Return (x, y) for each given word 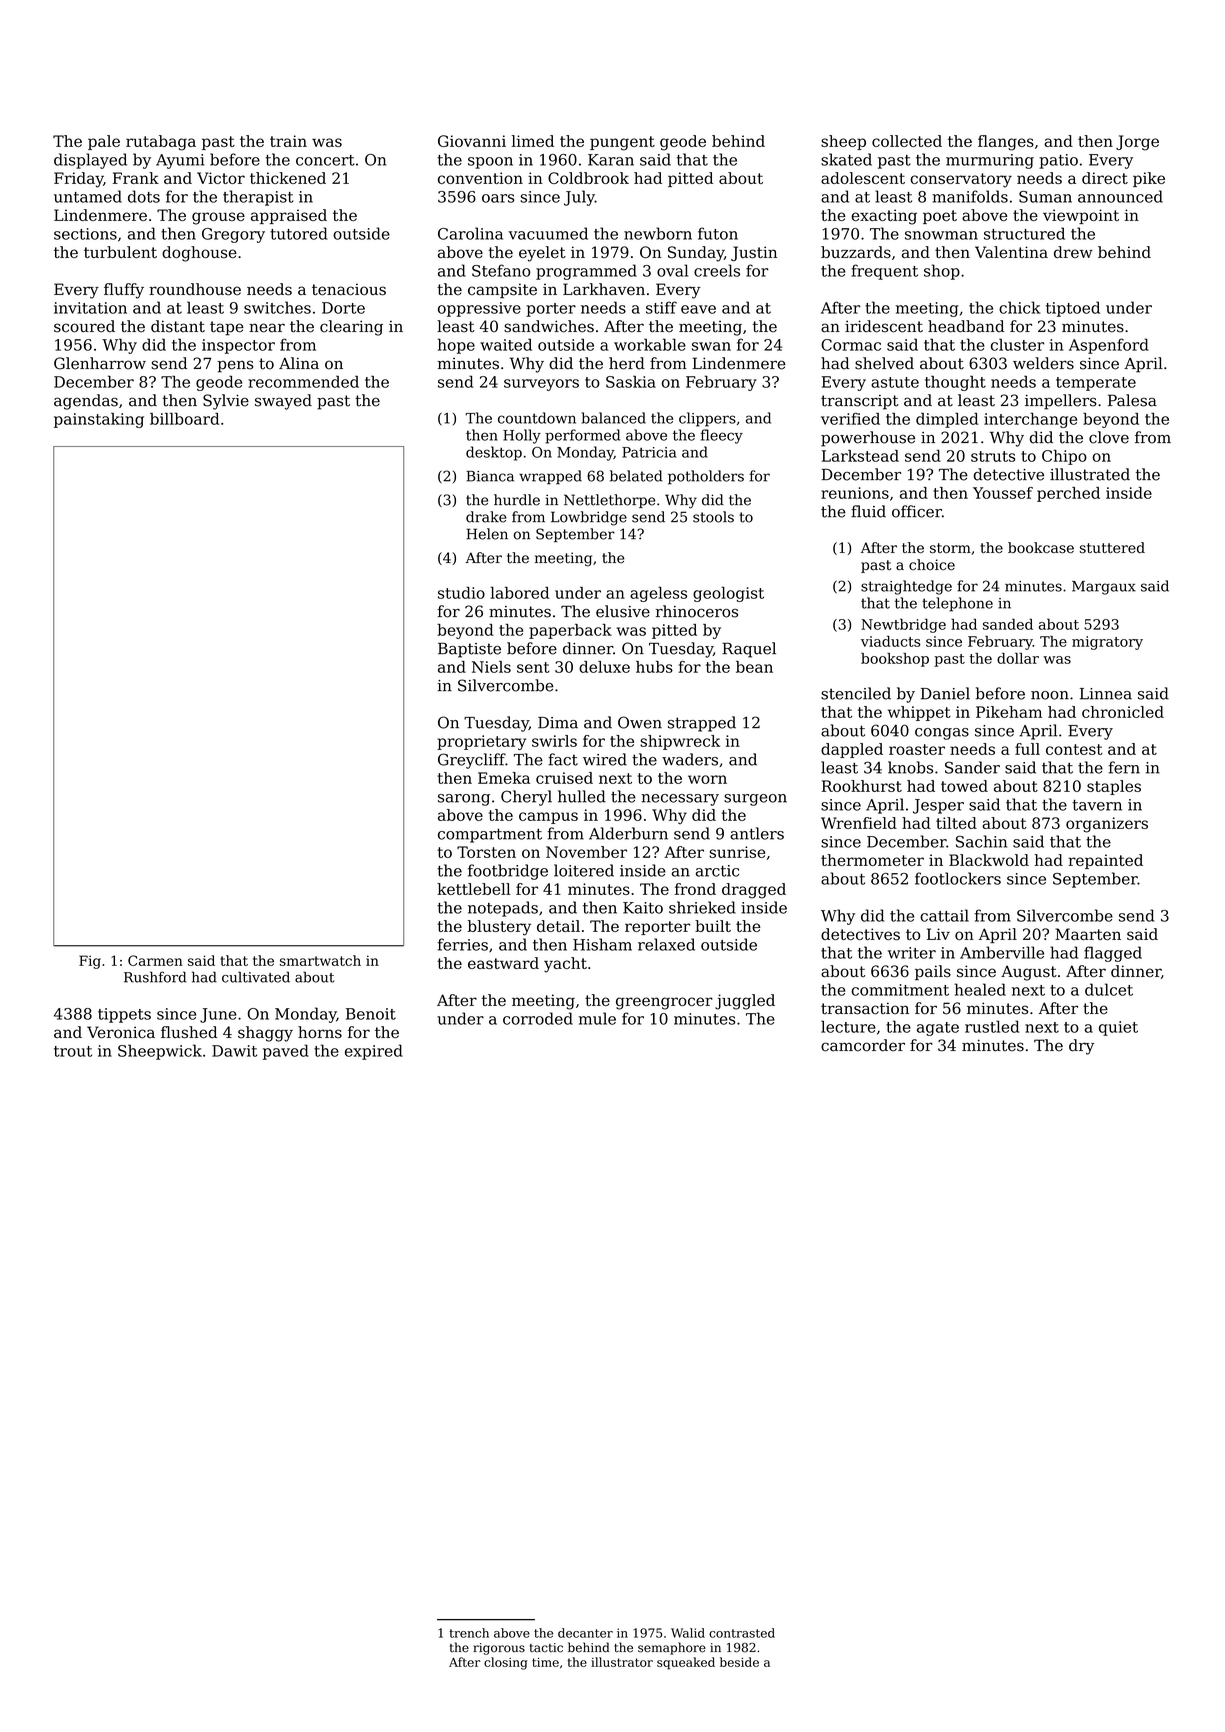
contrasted (742, 1633)
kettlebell (474, 889)
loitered (584, 870)
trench (469, 1633)
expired (374, 1052)
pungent (622, 143)
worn (707, 779)
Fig (90, 962)
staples (1114, 787)
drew (1073, 252)
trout (73, 1051)
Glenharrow (100, 363)
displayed (90, 161)
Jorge (1137, 143)
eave (698, 309)
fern (1124, 767)
